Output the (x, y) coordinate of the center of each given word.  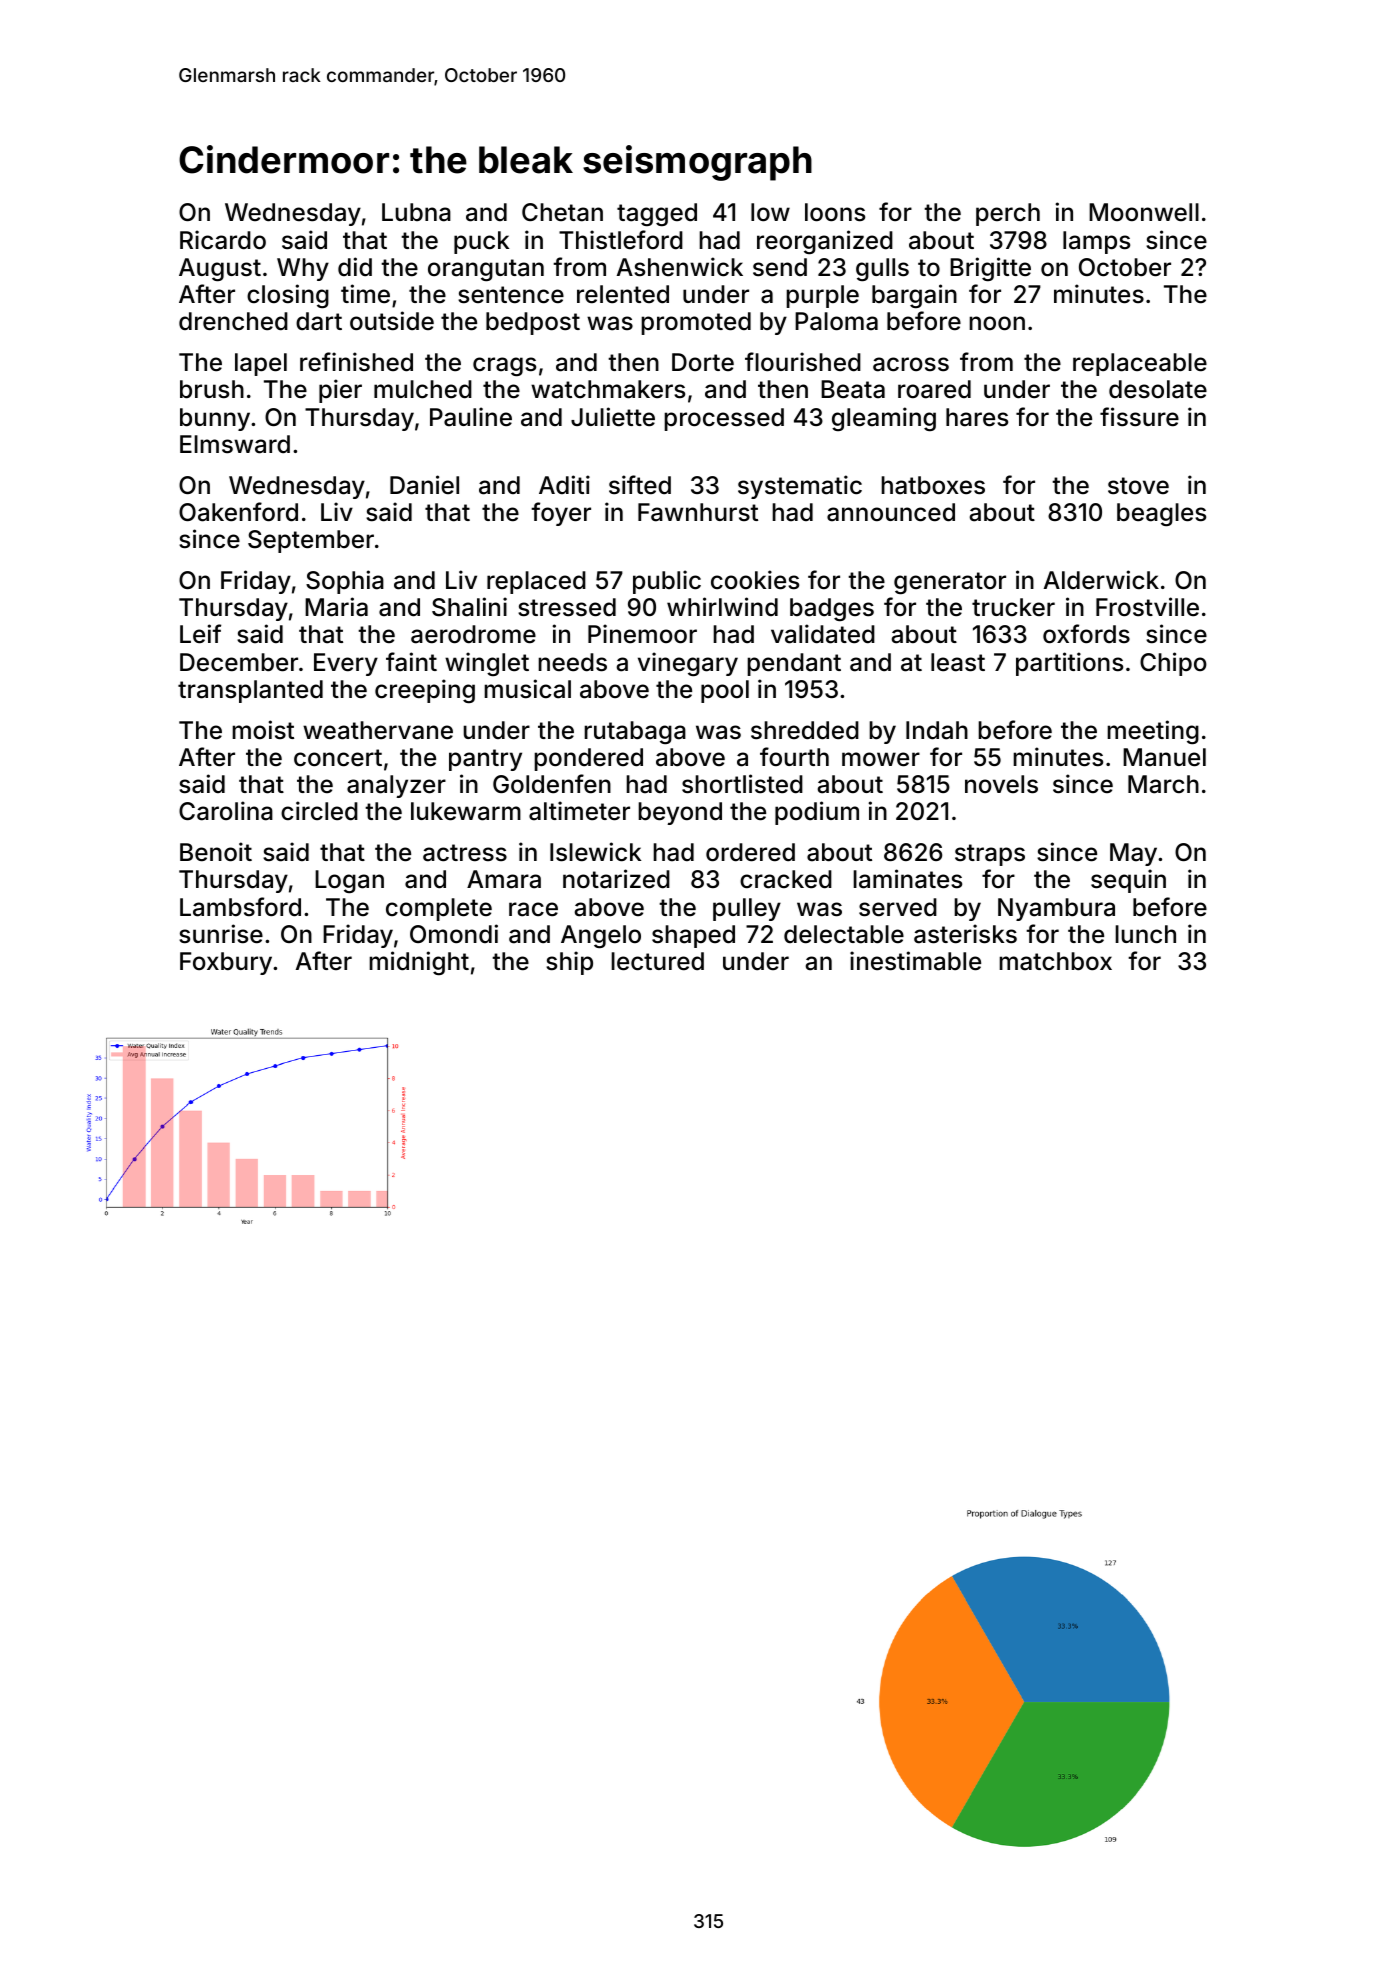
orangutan (486, 270)
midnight (419, 963)
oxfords (1086, 634)
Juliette (613, 417)
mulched (423, 389)
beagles (1161, 514)
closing (288, 296)
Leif (200, 634)
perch (1008, 214)
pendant (794, 664)
